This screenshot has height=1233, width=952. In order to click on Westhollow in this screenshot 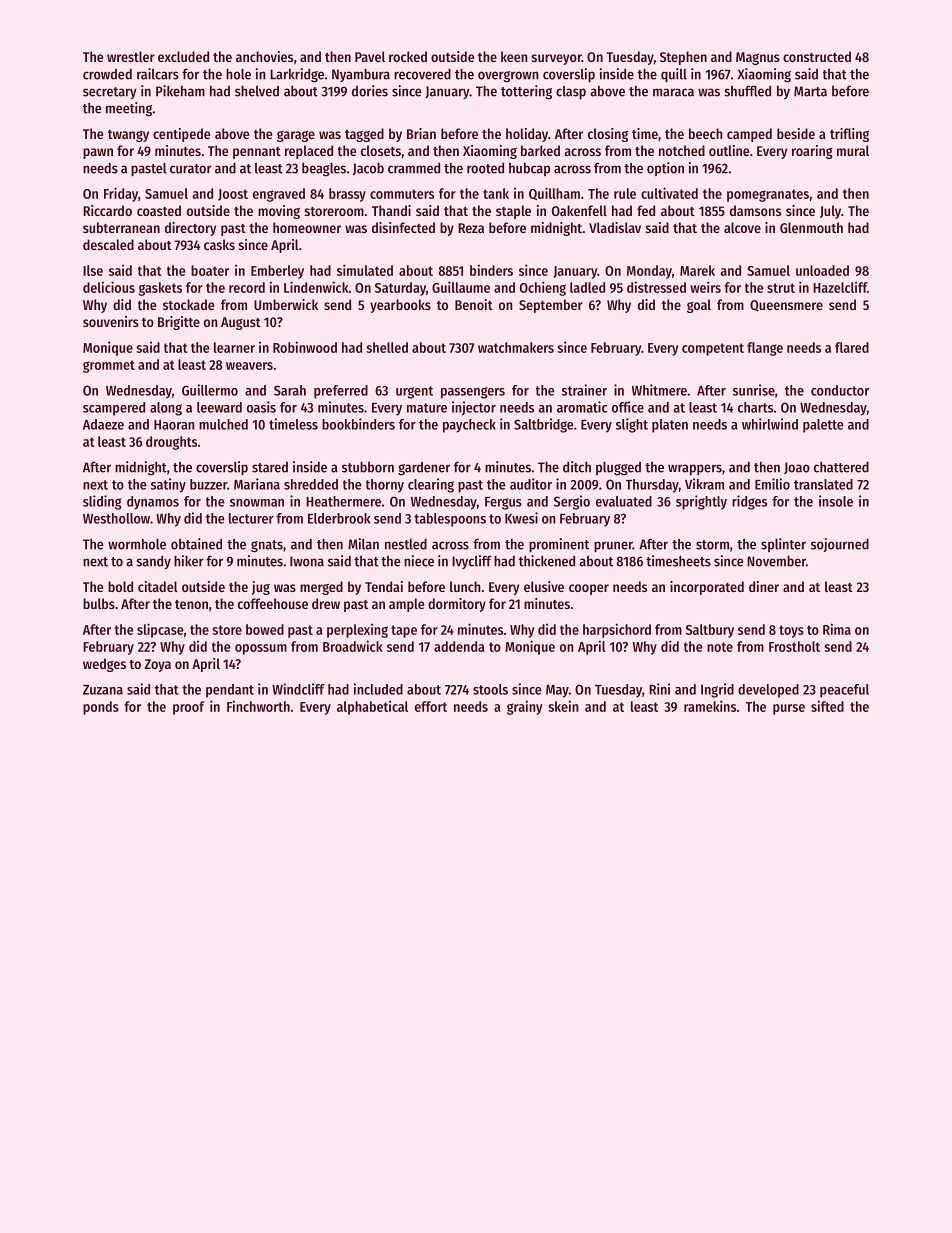, I will do `click(116, 518)`.
